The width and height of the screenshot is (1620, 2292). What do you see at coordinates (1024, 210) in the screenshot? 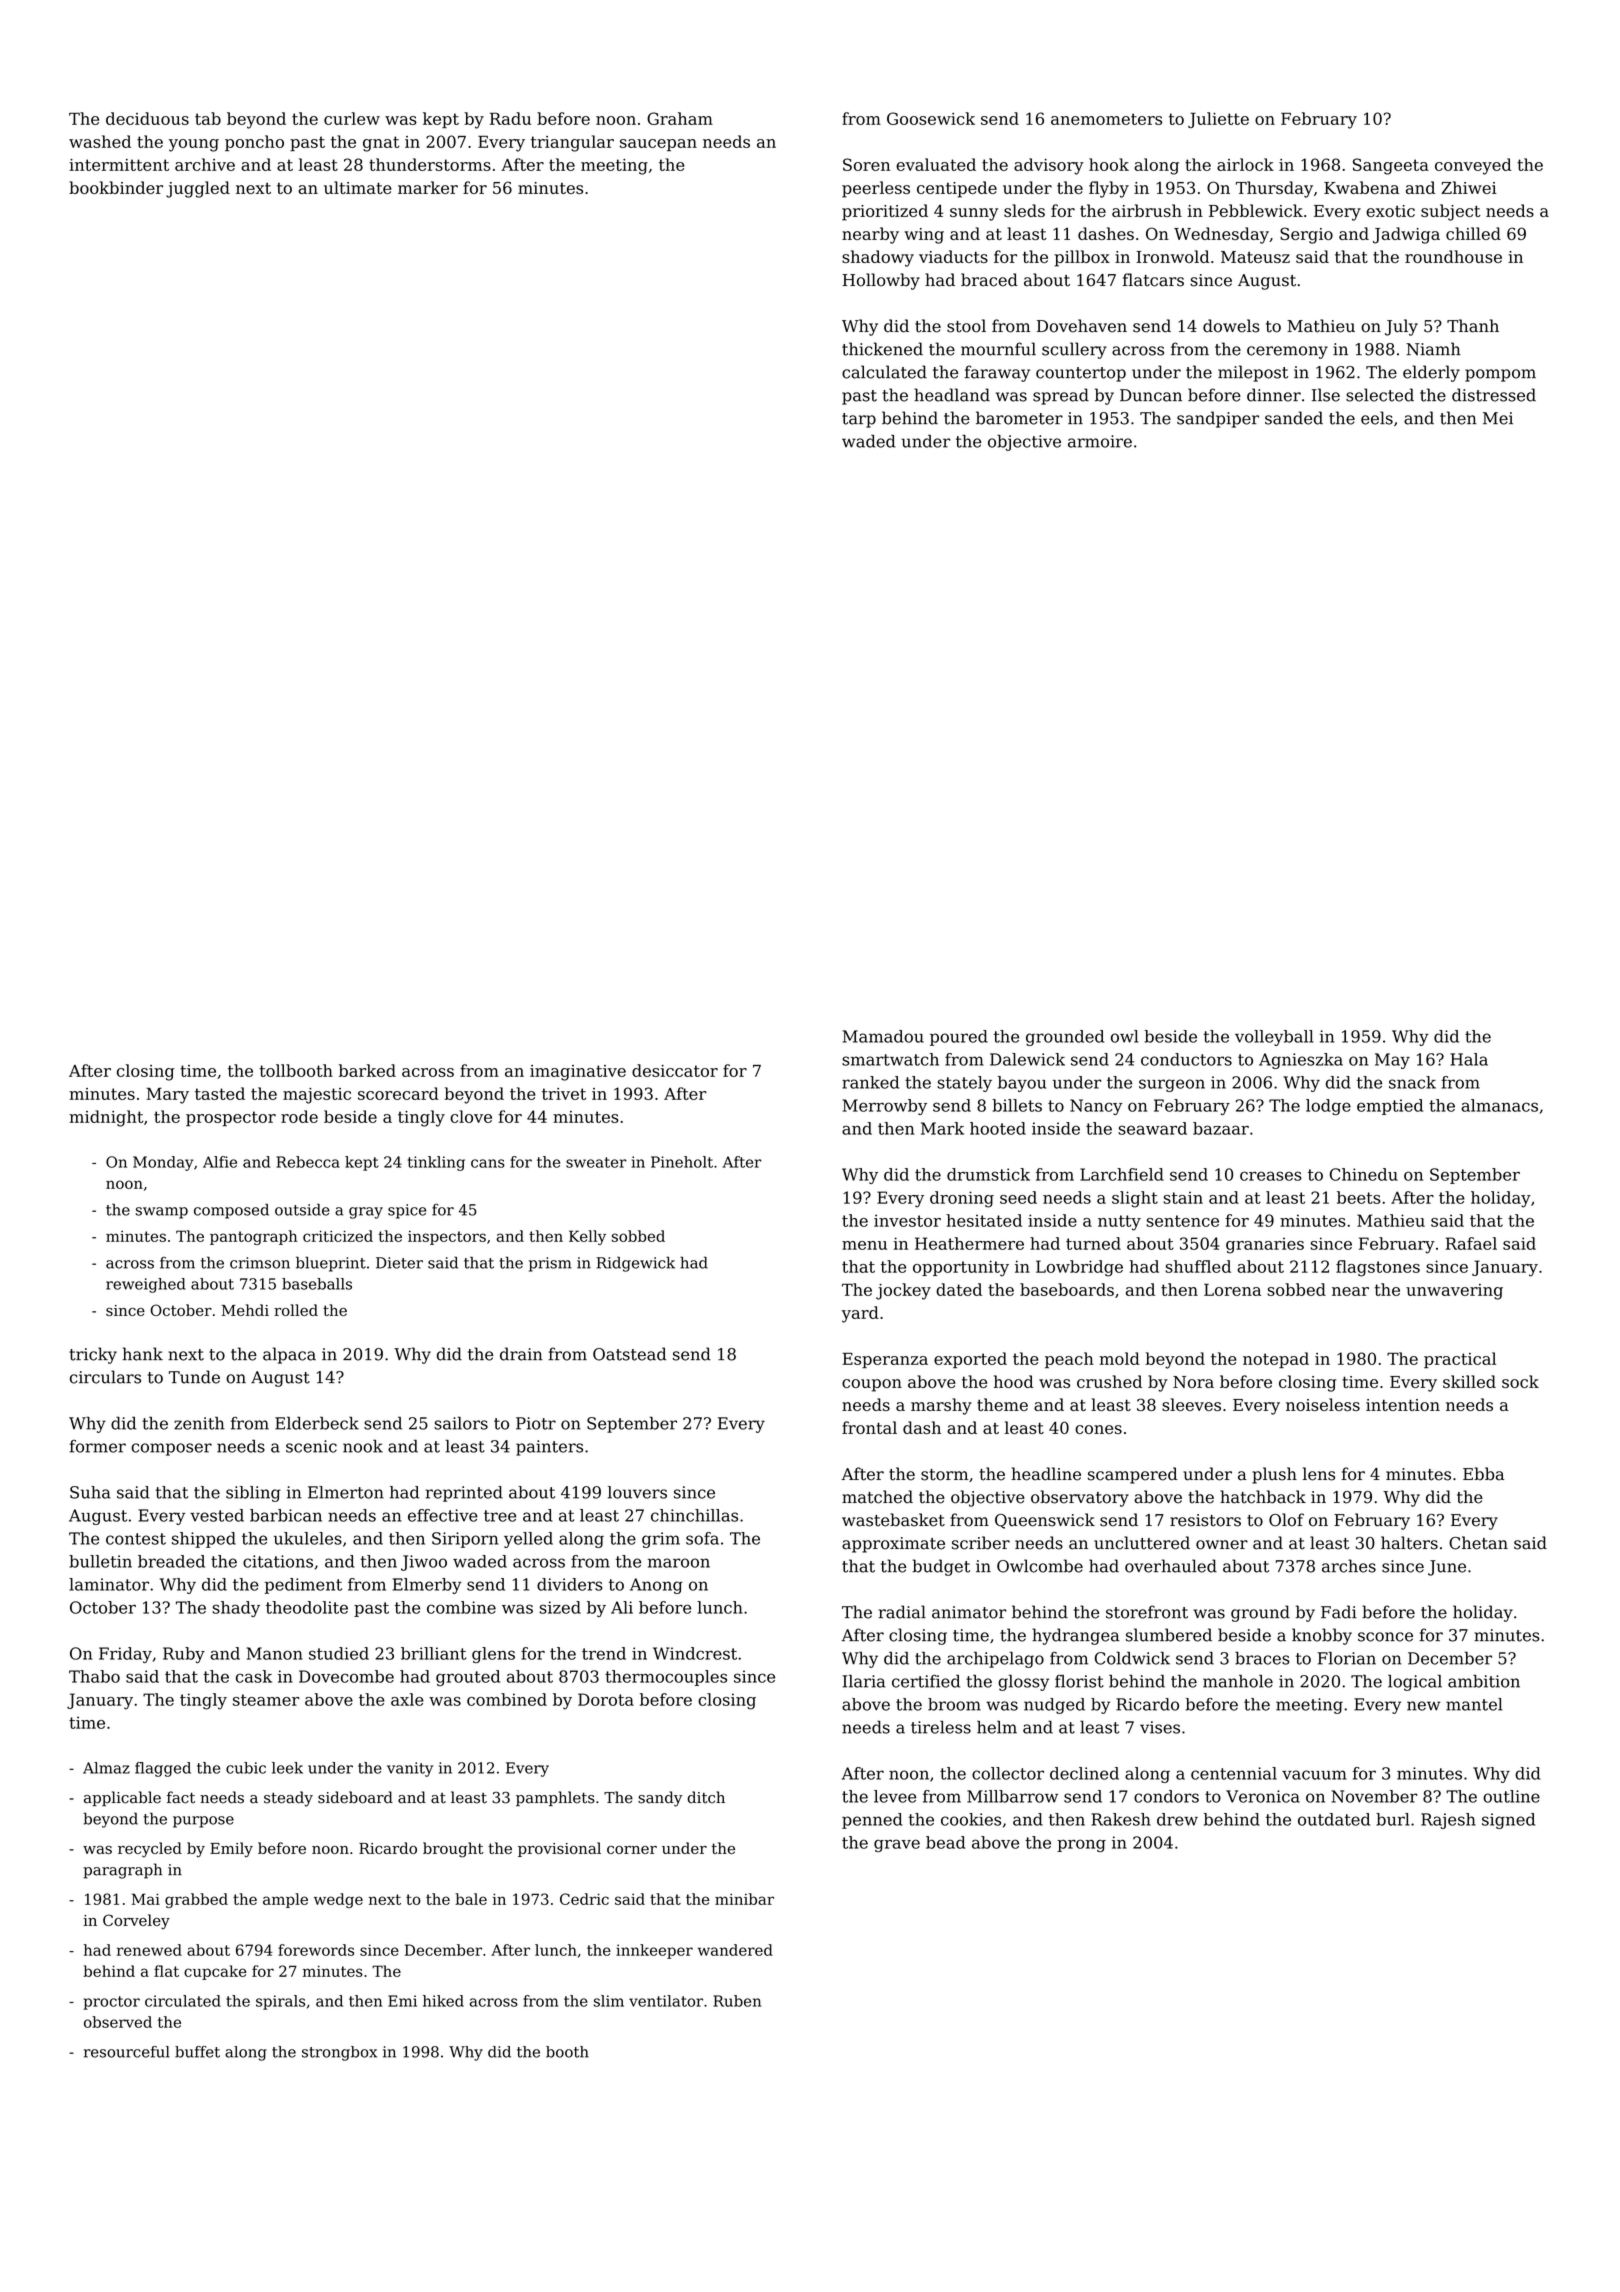
I see `sleds` at bounding box center [1024, 210].
